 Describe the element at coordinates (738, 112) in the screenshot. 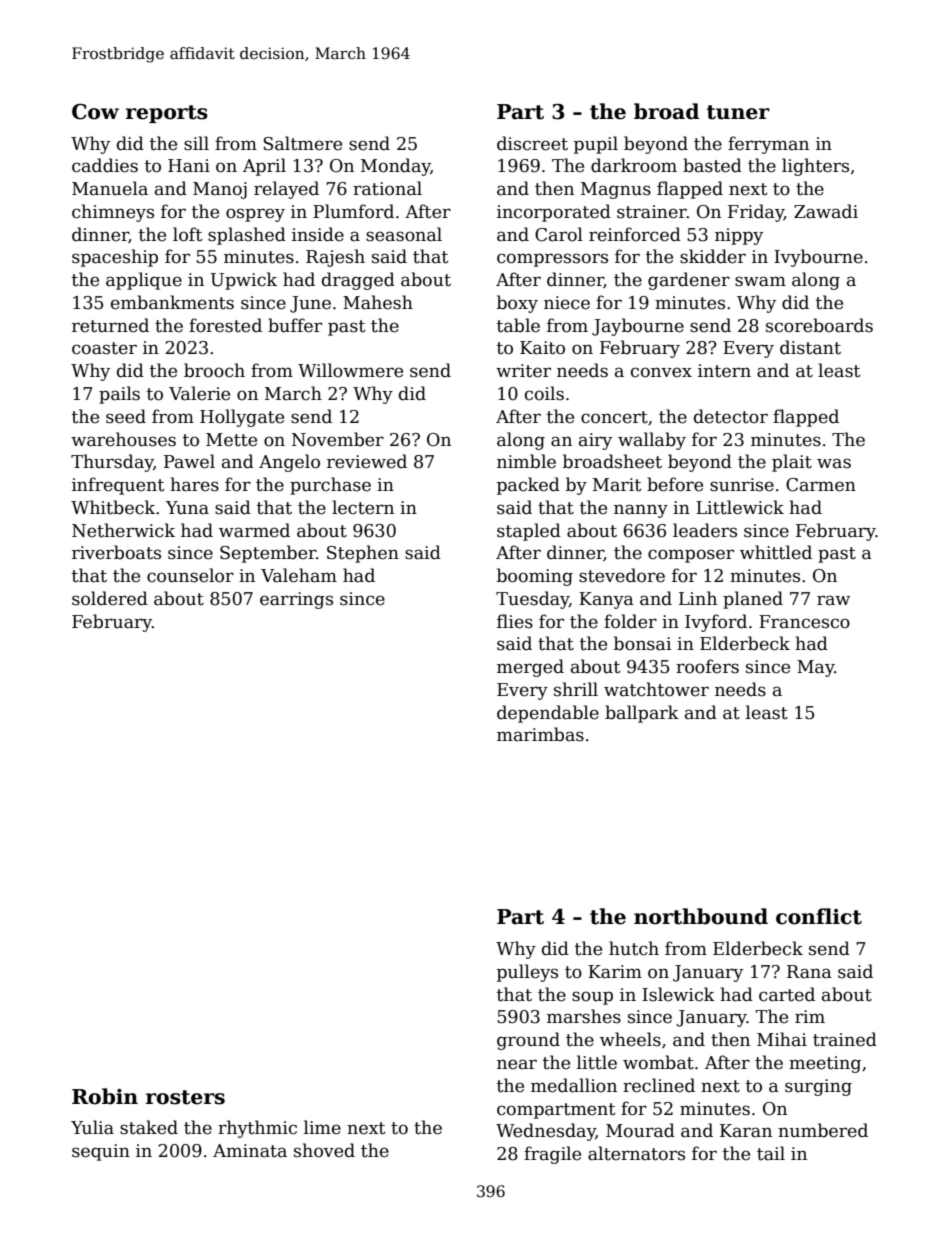

I see `tuner` at that location.
